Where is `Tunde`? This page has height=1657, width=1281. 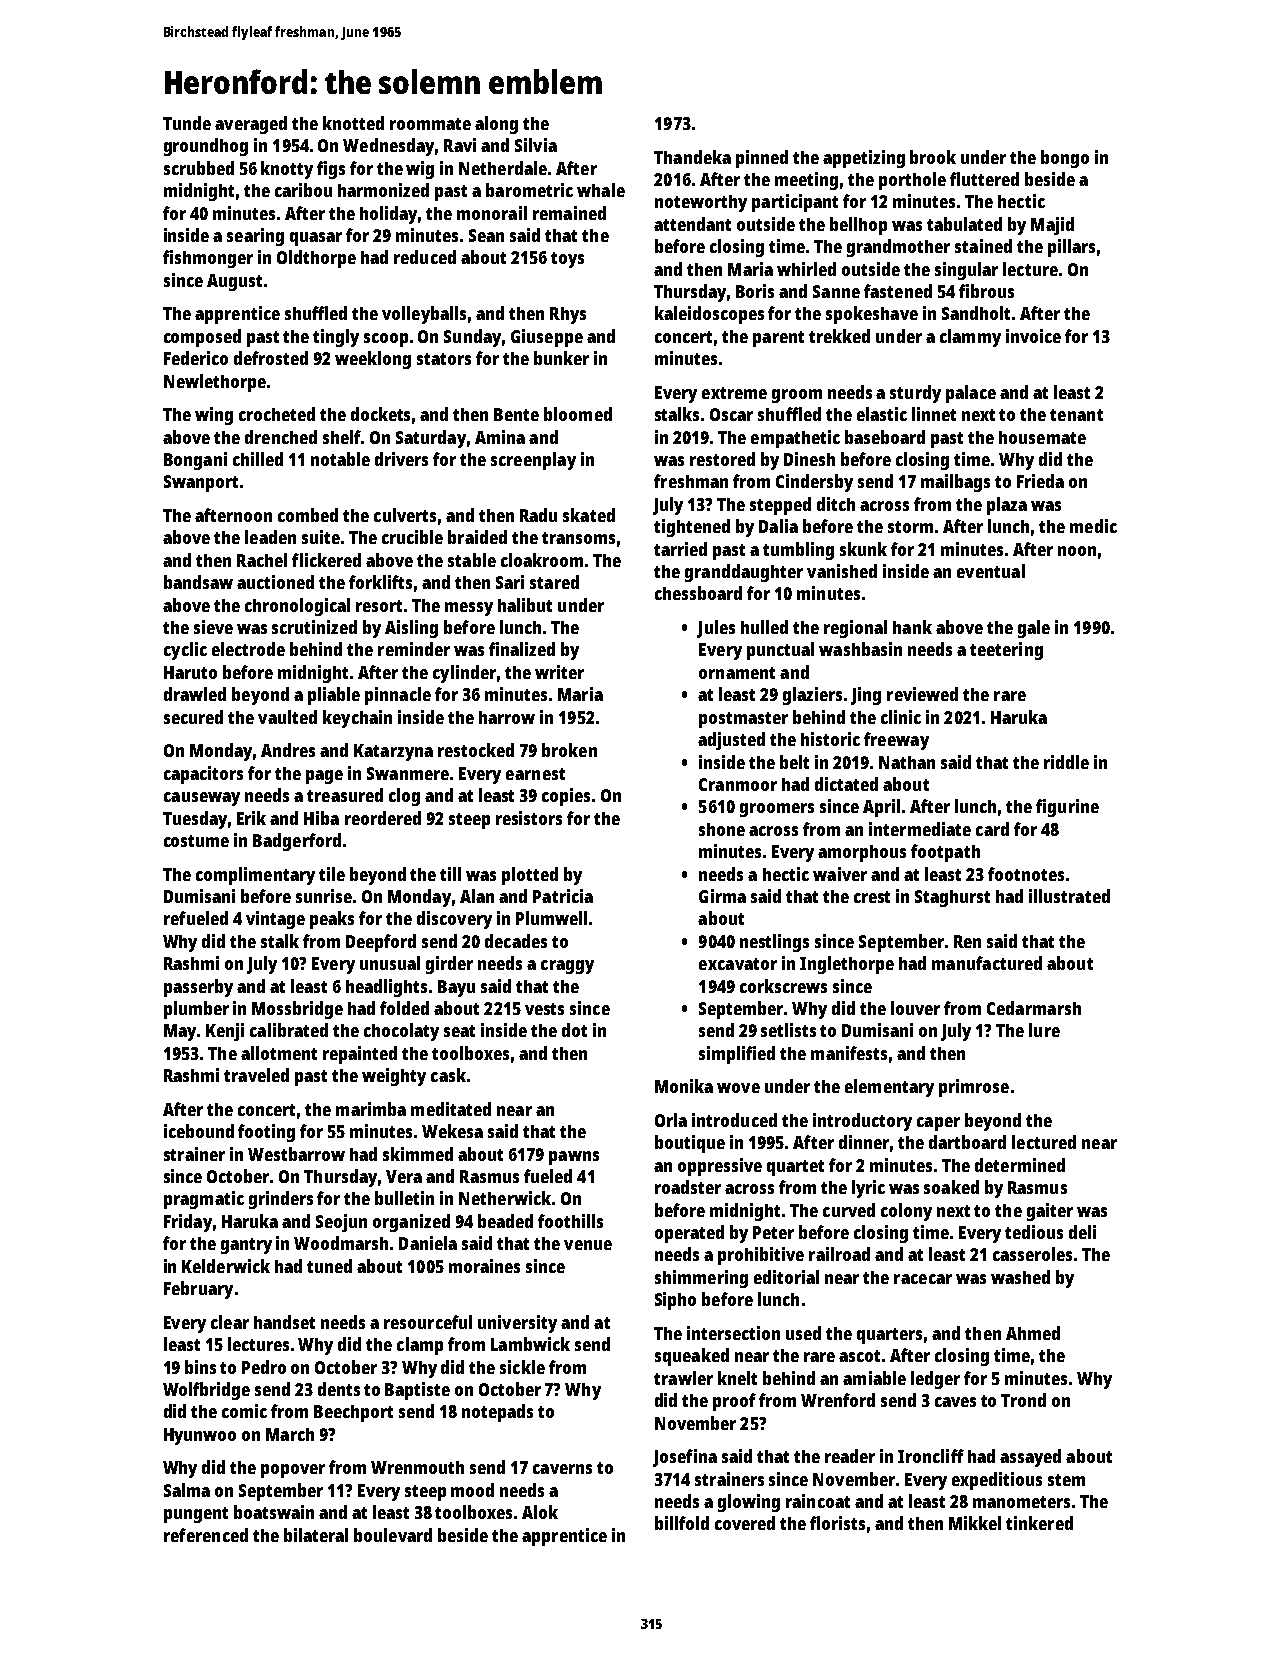
Tunde is located at coordinates (187, 123).
